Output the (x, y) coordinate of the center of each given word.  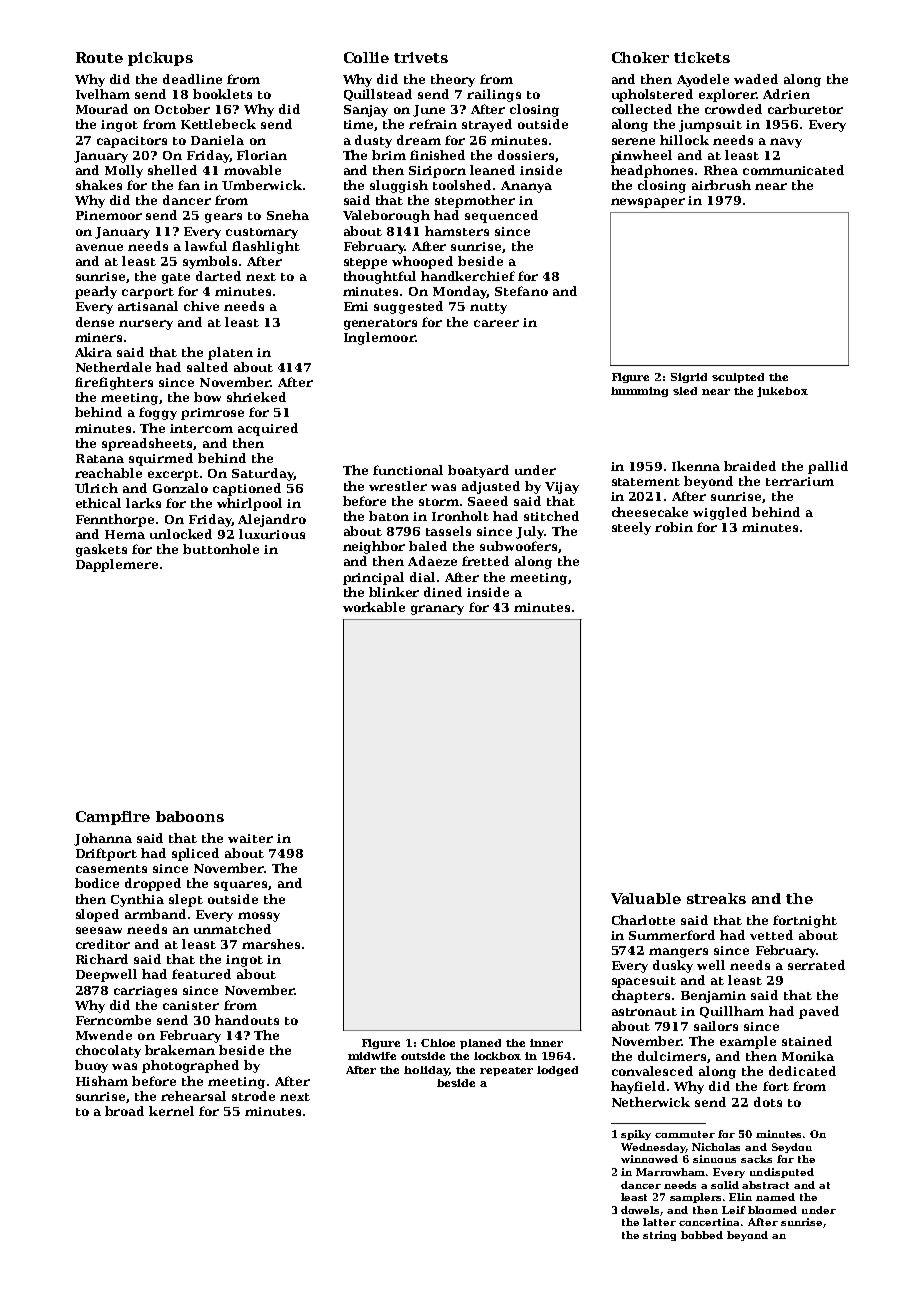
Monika (808, 1056)
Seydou (792, 1148)
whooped (422, 262)
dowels (640, 1210)
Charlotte (643, 920)
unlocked (181, 534)
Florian (262, 155)
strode (253, 1096)
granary (437, 610)
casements (111, 869)
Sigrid (689, 378)
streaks (716, 898)
